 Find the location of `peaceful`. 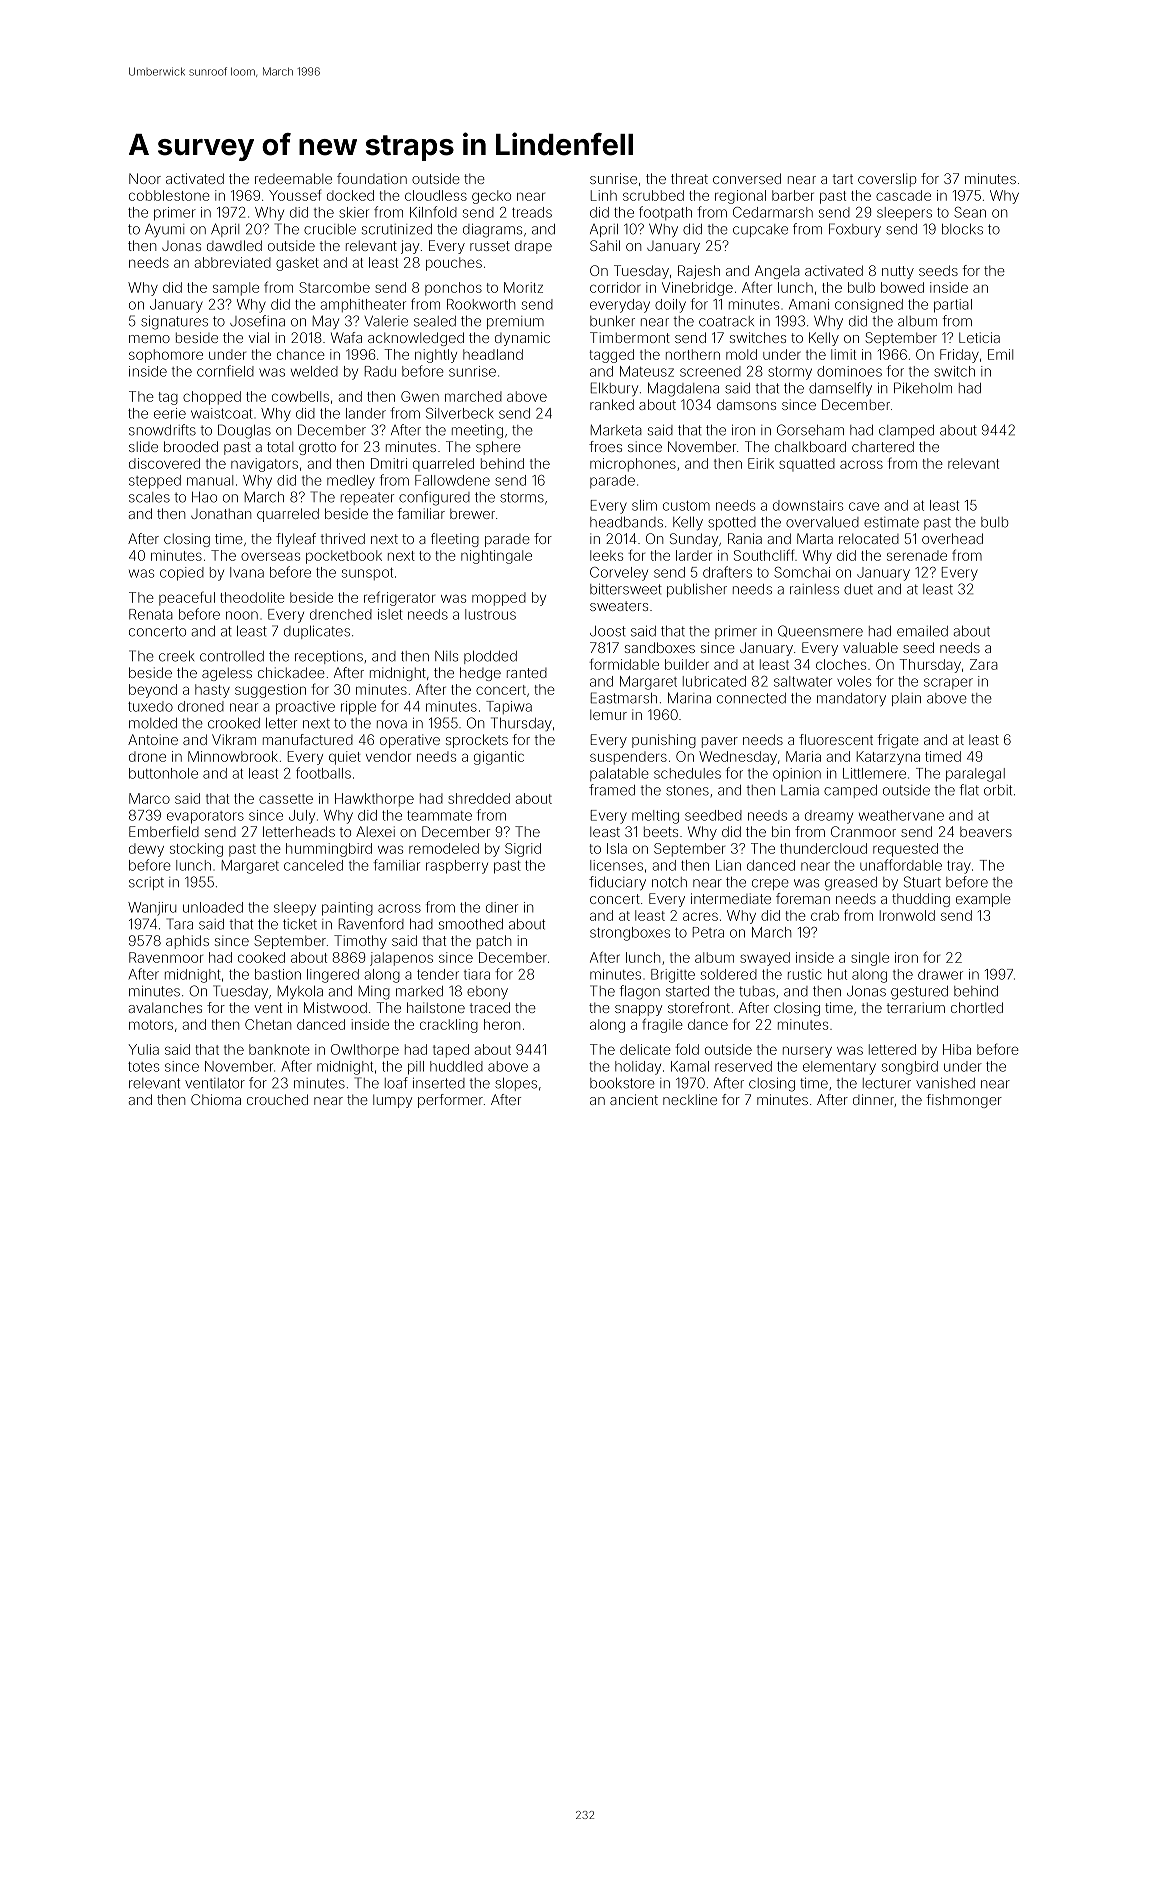

peaceful is located at coordinates (187, 598).
